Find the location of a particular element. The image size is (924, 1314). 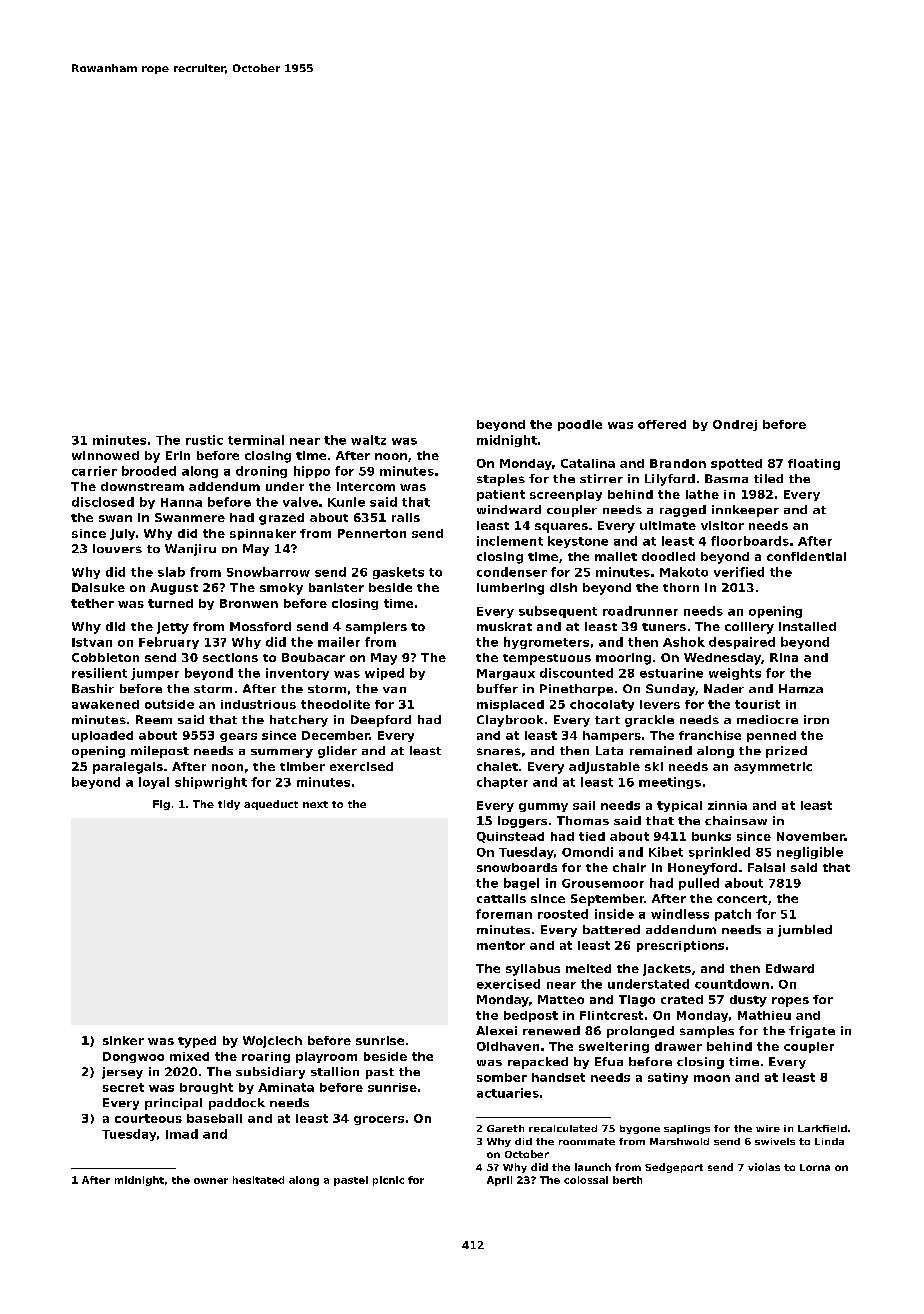

iron is located at coordinates (816, 719).
